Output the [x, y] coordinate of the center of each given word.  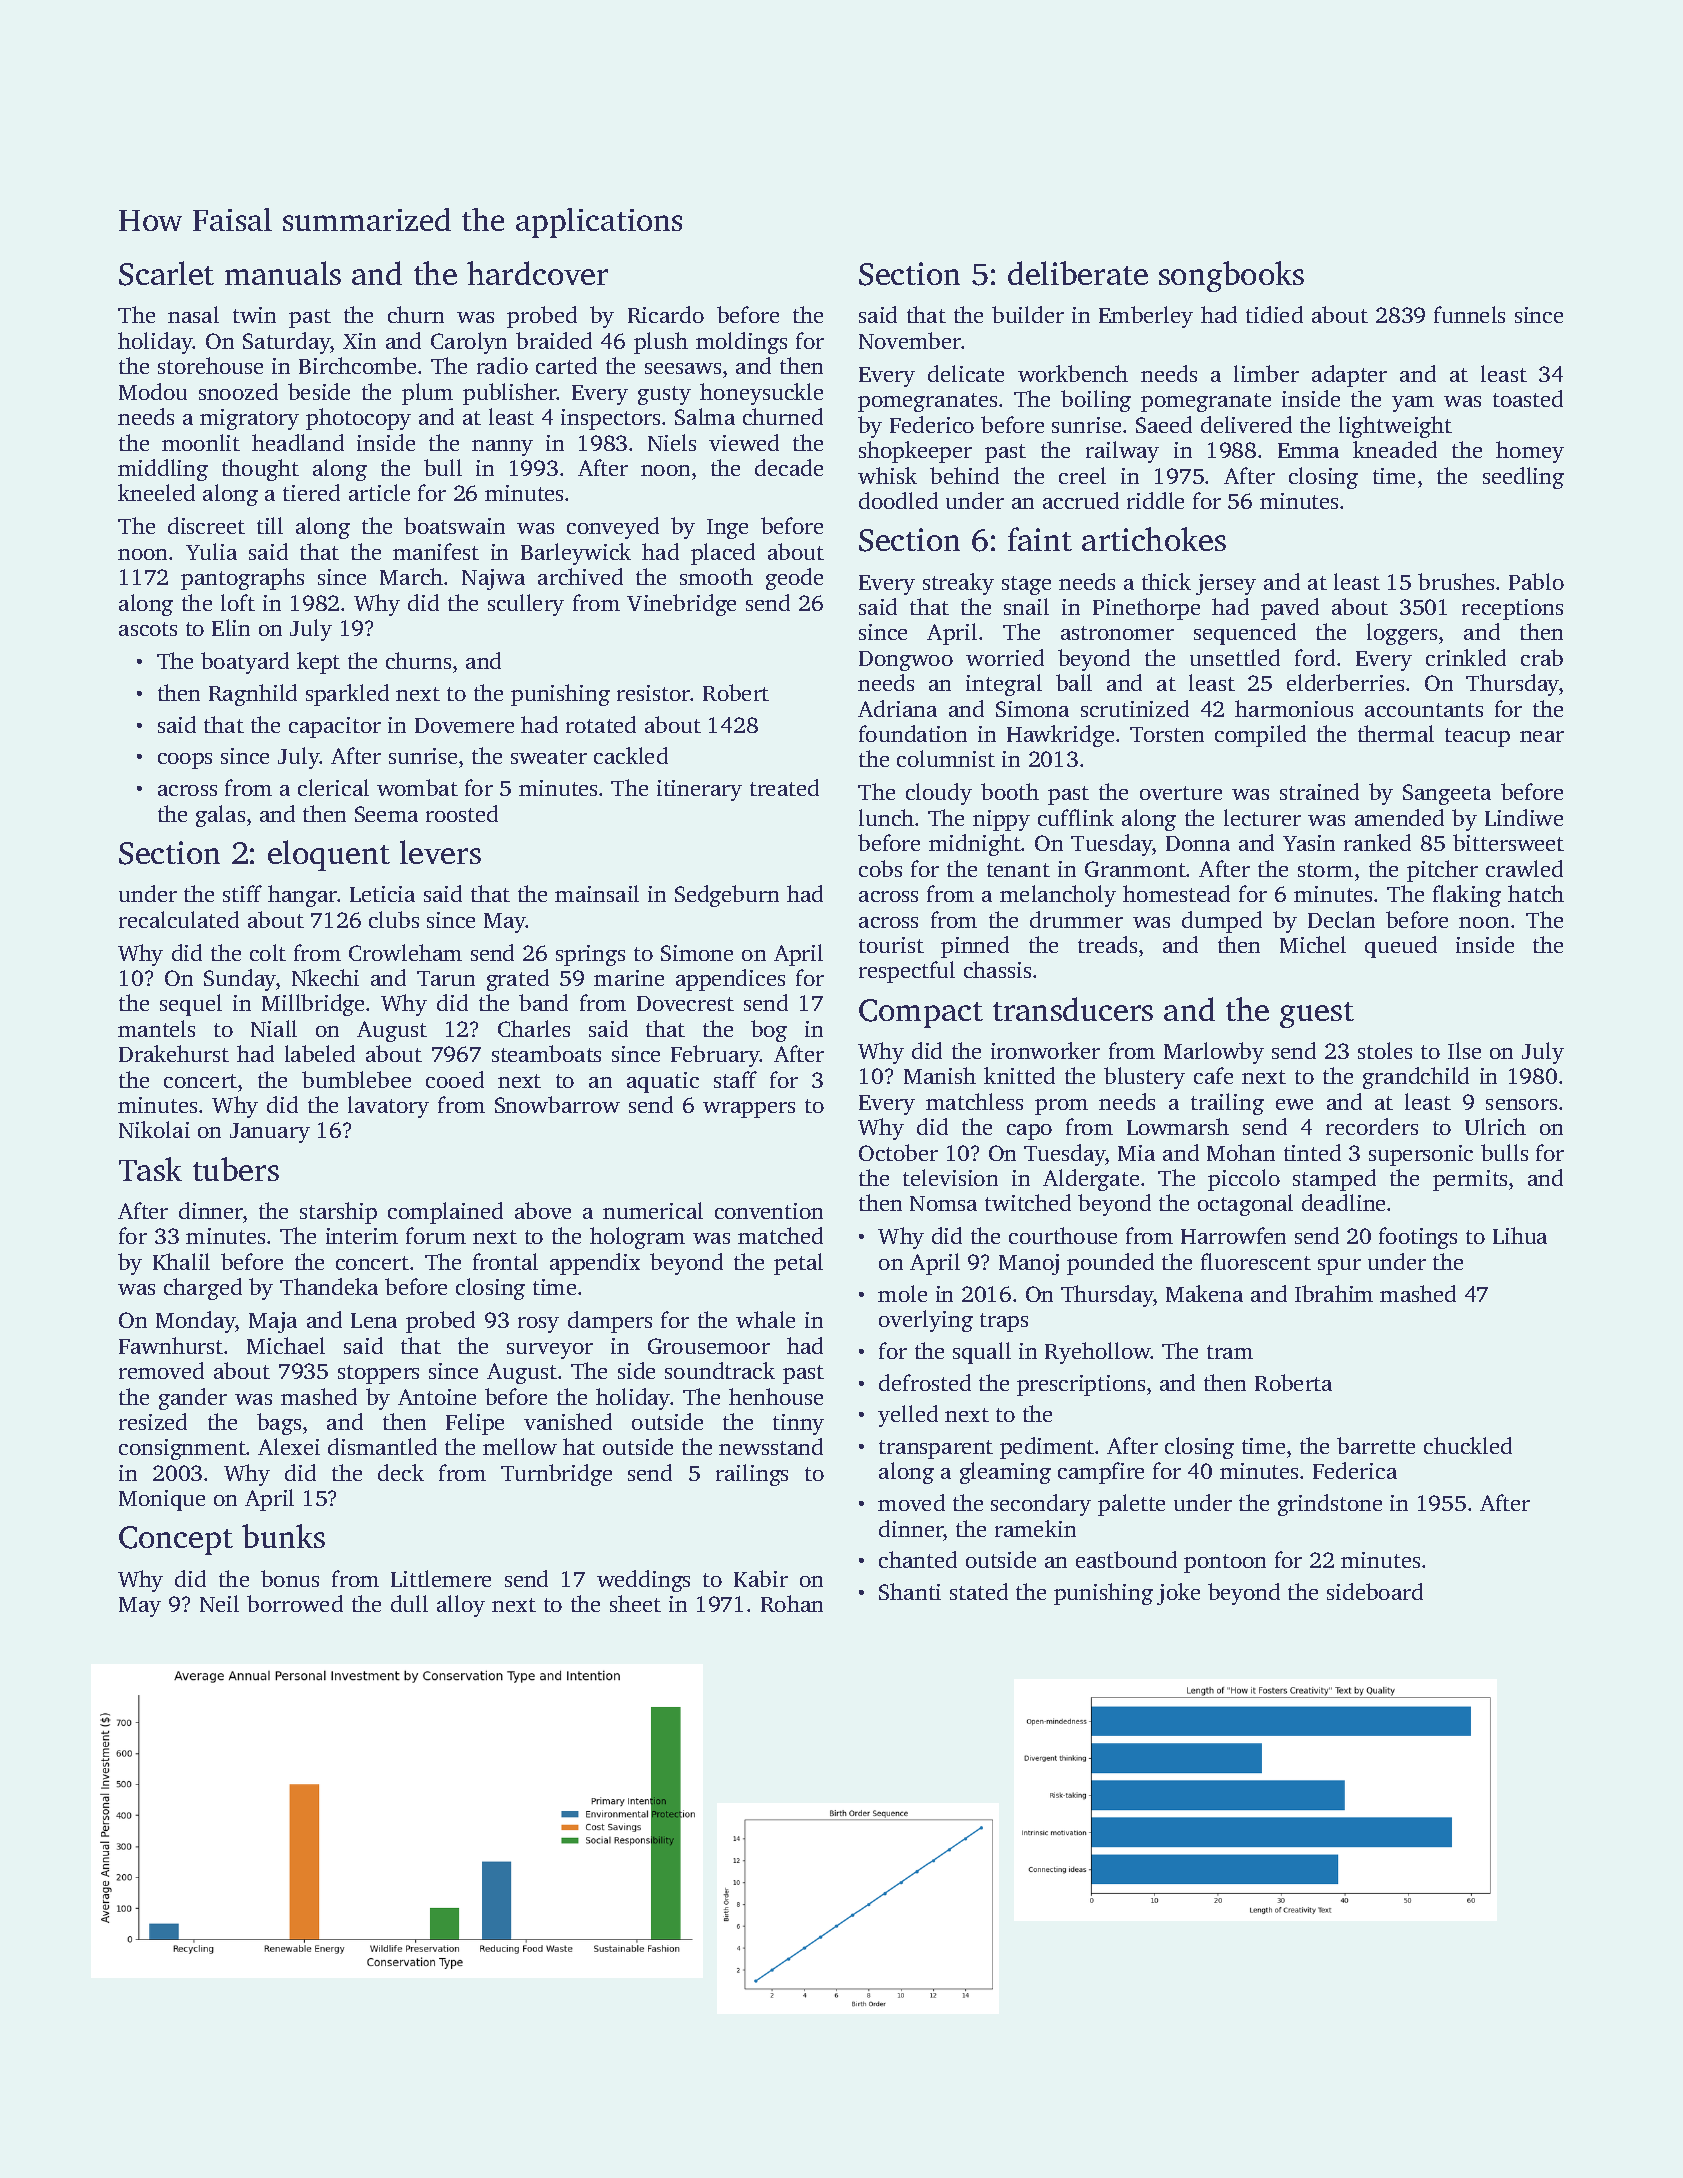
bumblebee [356, 1079]
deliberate [1078, 273]
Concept [176, 1540]
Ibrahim [1334, 1293]
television [950, 1177]
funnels [1469, 314]
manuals [283, 273]
